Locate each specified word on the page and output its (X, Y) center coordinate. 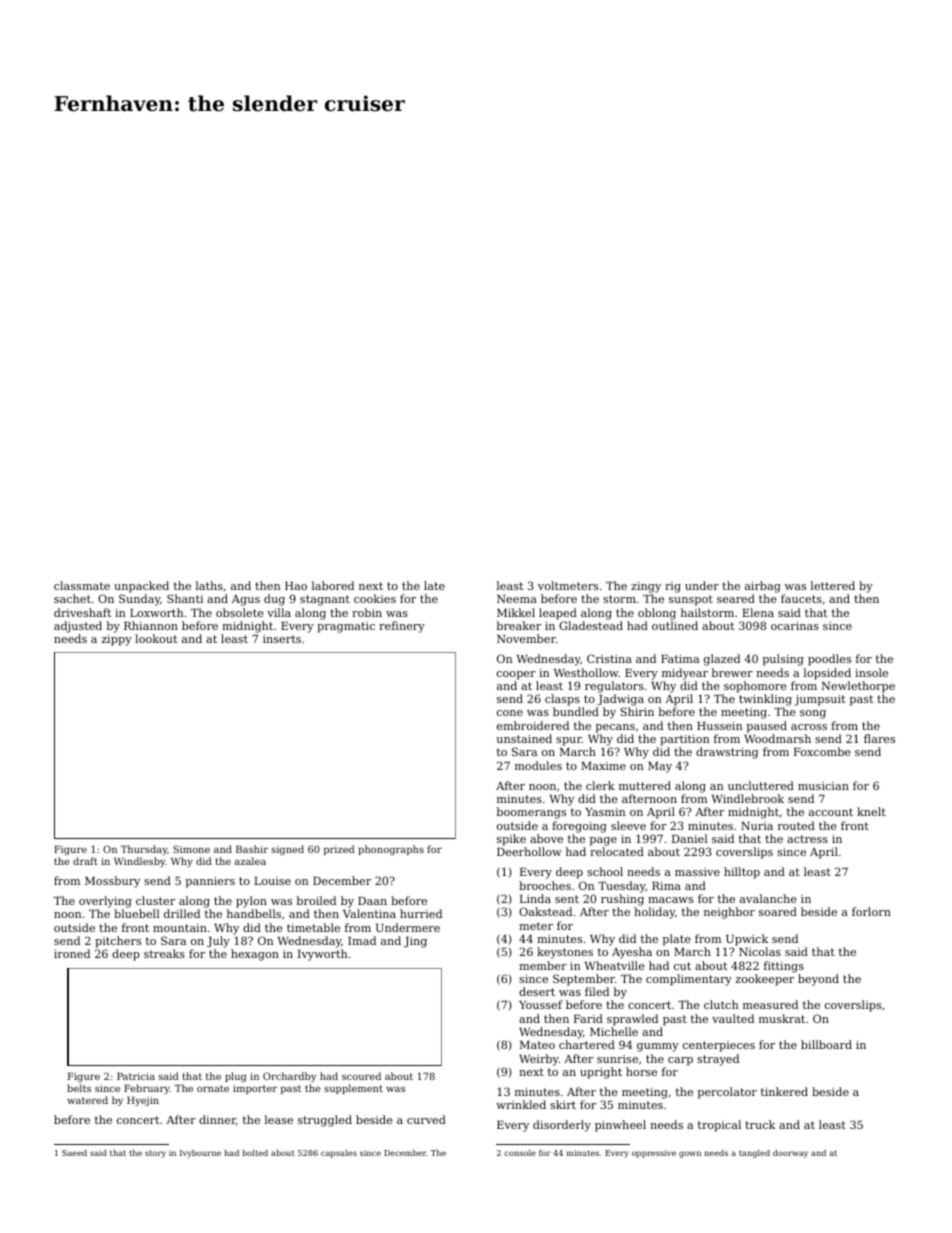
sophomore (755, 687)
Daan (372, 901)
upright (601, 1073)
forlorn (871, 911)
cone (510, 713)
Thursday (144, 850)
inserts (282, 639)
